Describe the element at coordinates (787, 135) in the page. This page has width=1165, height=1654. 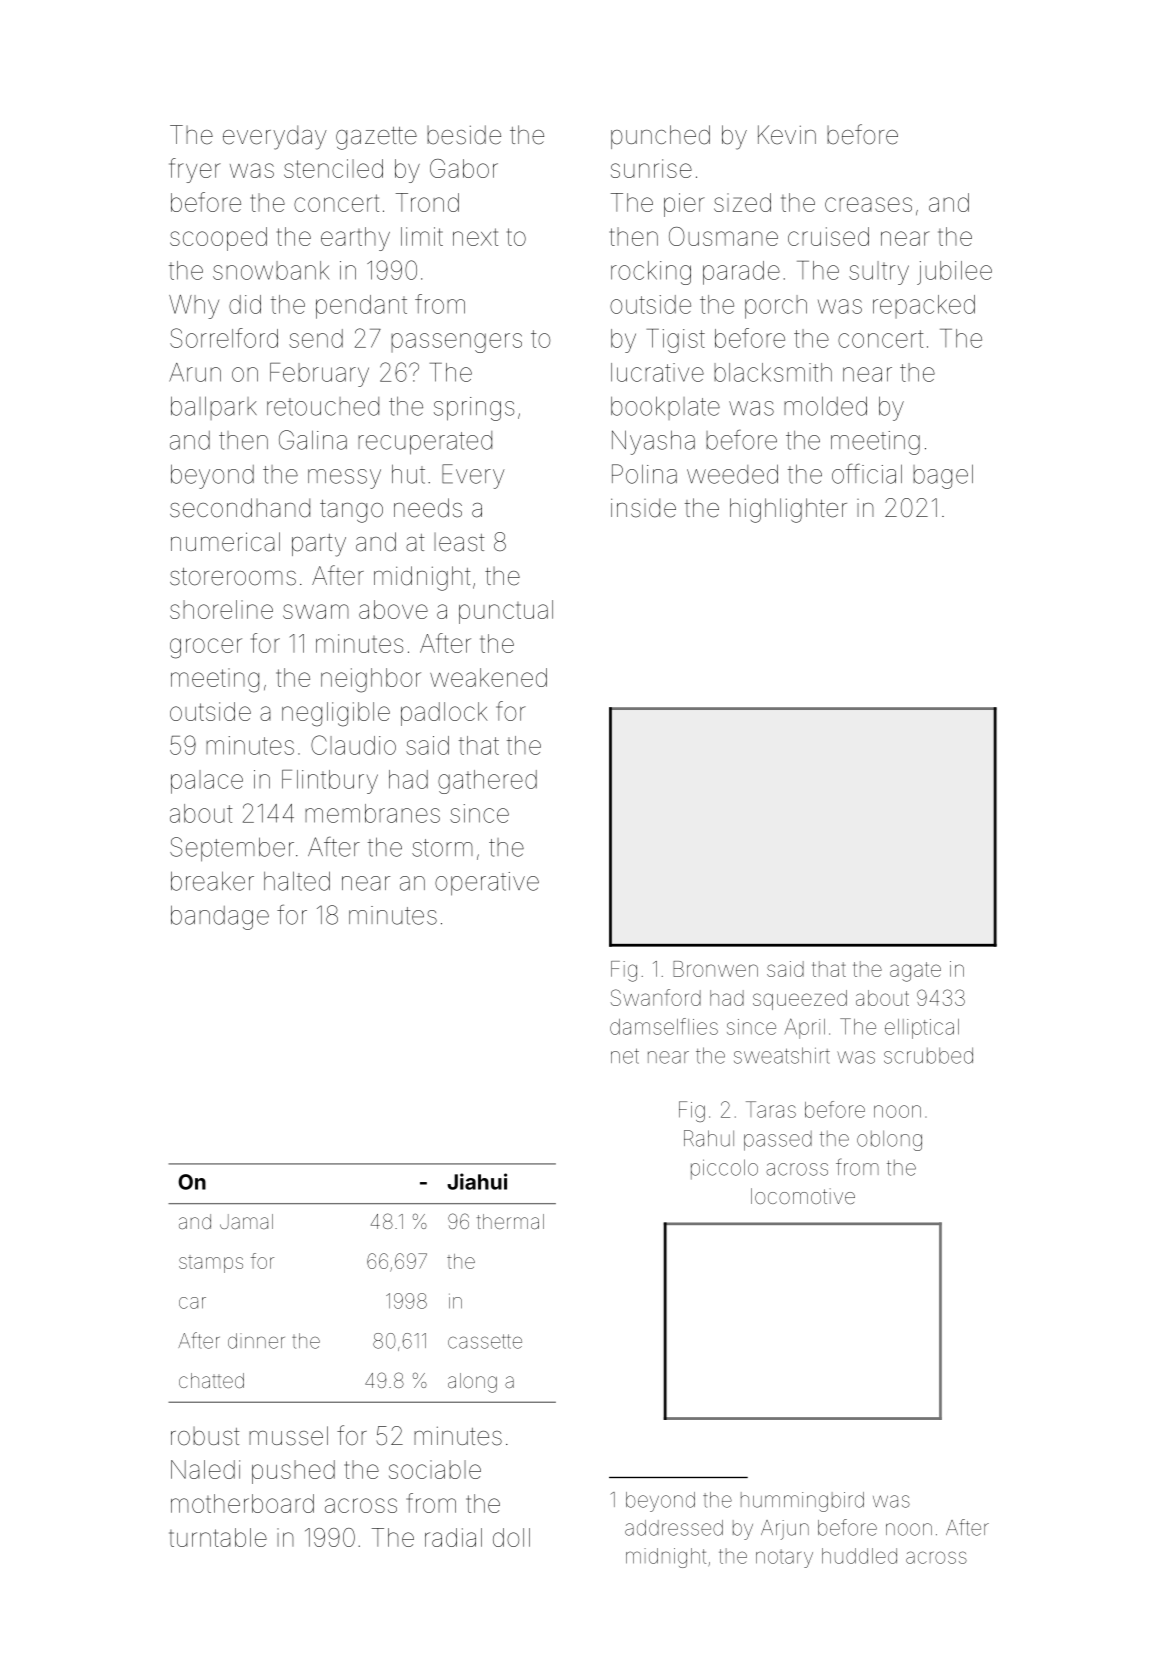
I see `Kevin` at that location.
